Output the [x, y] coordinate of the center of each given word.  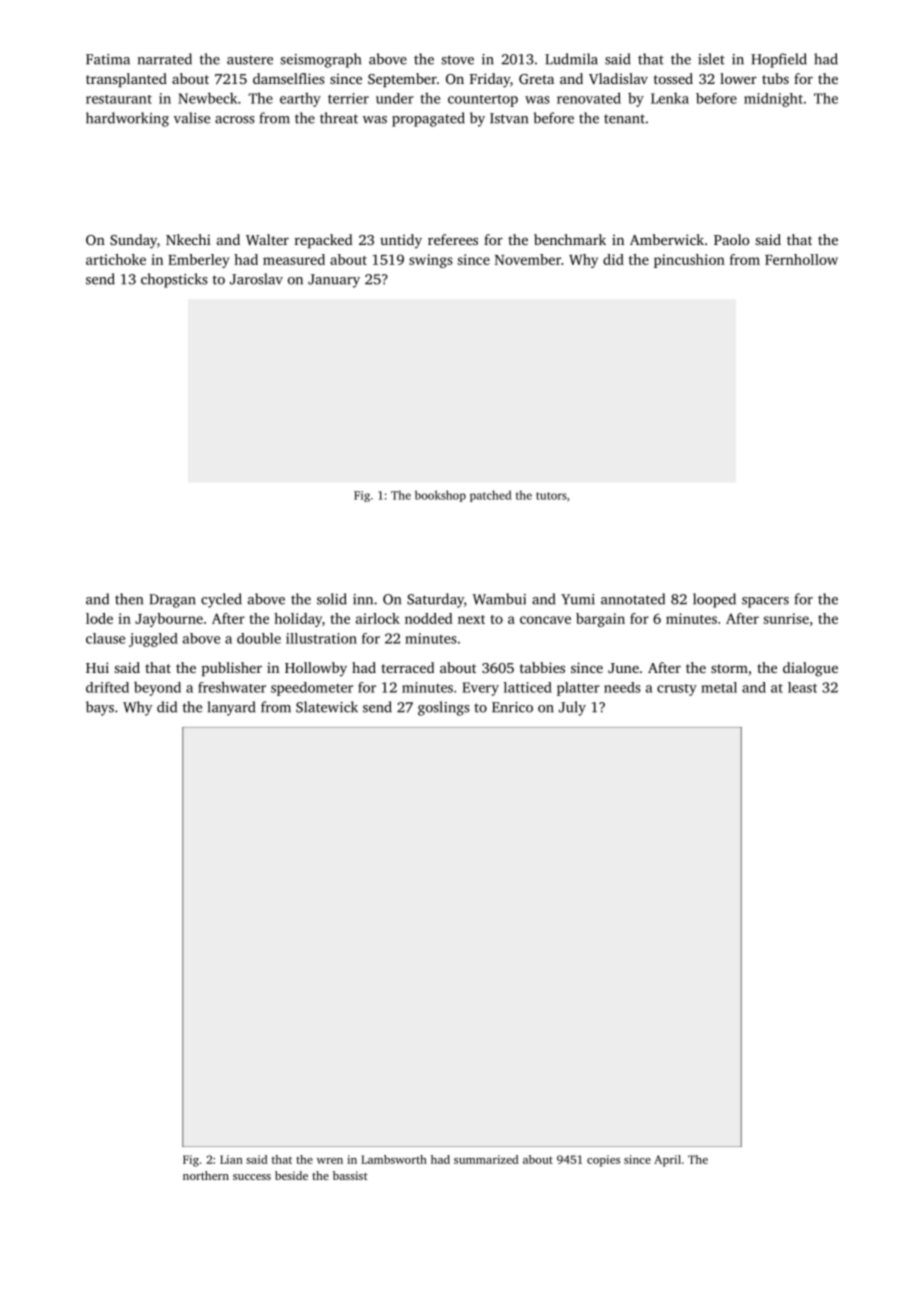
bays [100, 708]
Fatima [108, 59]
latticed [528, 687]
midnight [773, 100]
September [402, 80]
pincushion [689, 261]
